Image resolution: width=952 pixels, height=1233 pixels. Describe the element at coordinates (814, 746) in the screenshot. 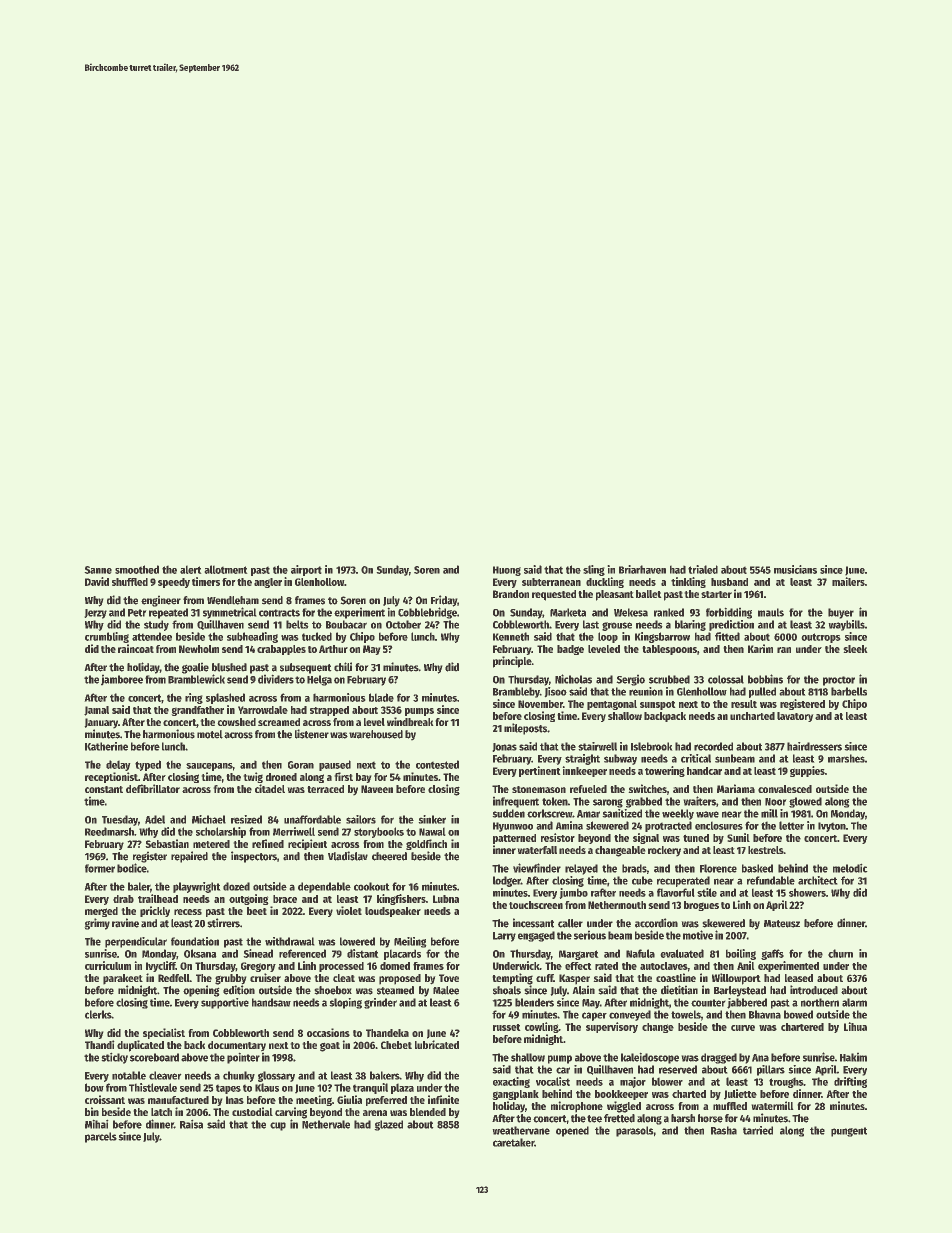

I see `hairdressers` at that location.
